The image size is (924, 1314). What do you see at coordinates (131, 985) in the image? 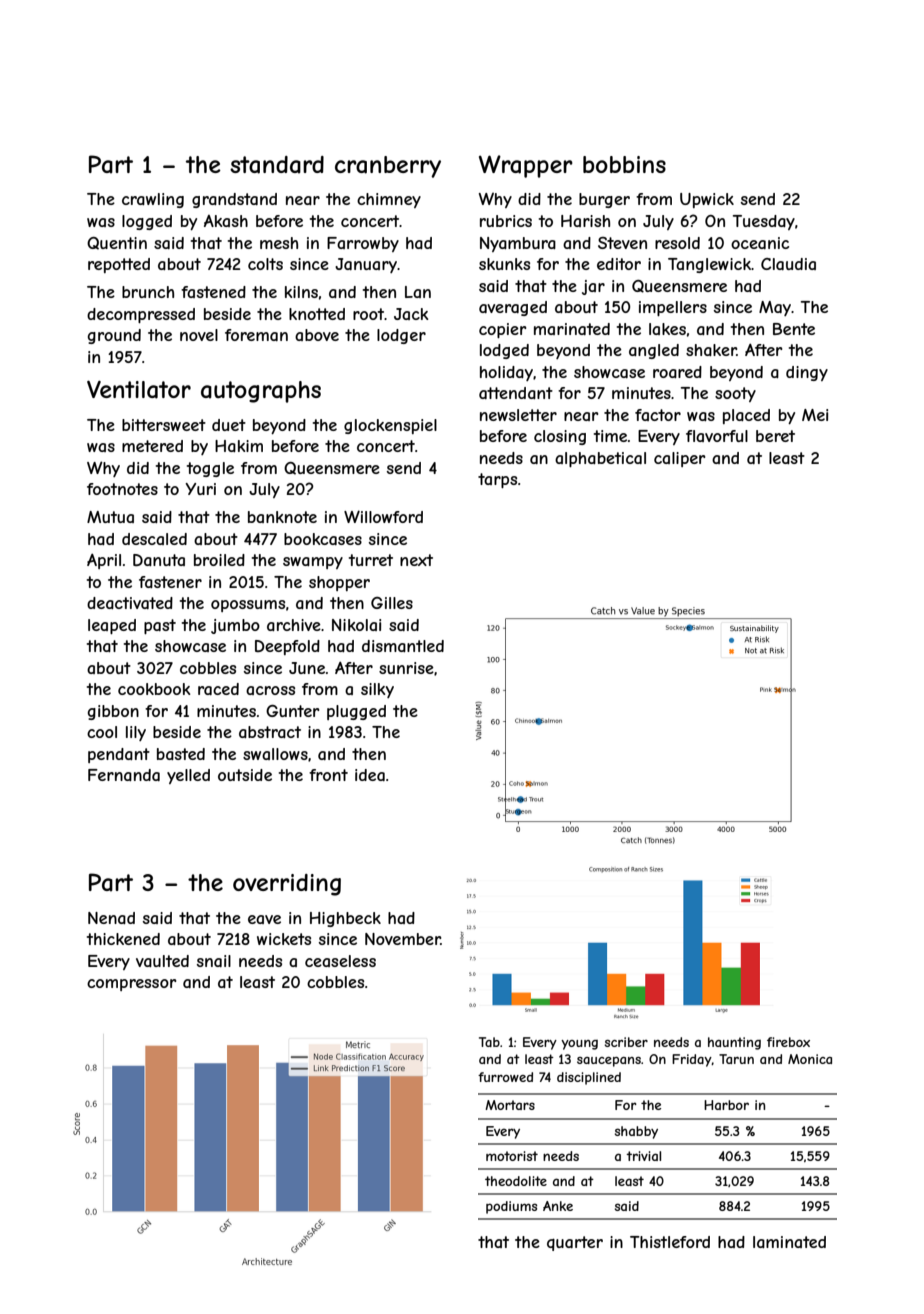
I see `compressor` at bounding box center [131, 985].
